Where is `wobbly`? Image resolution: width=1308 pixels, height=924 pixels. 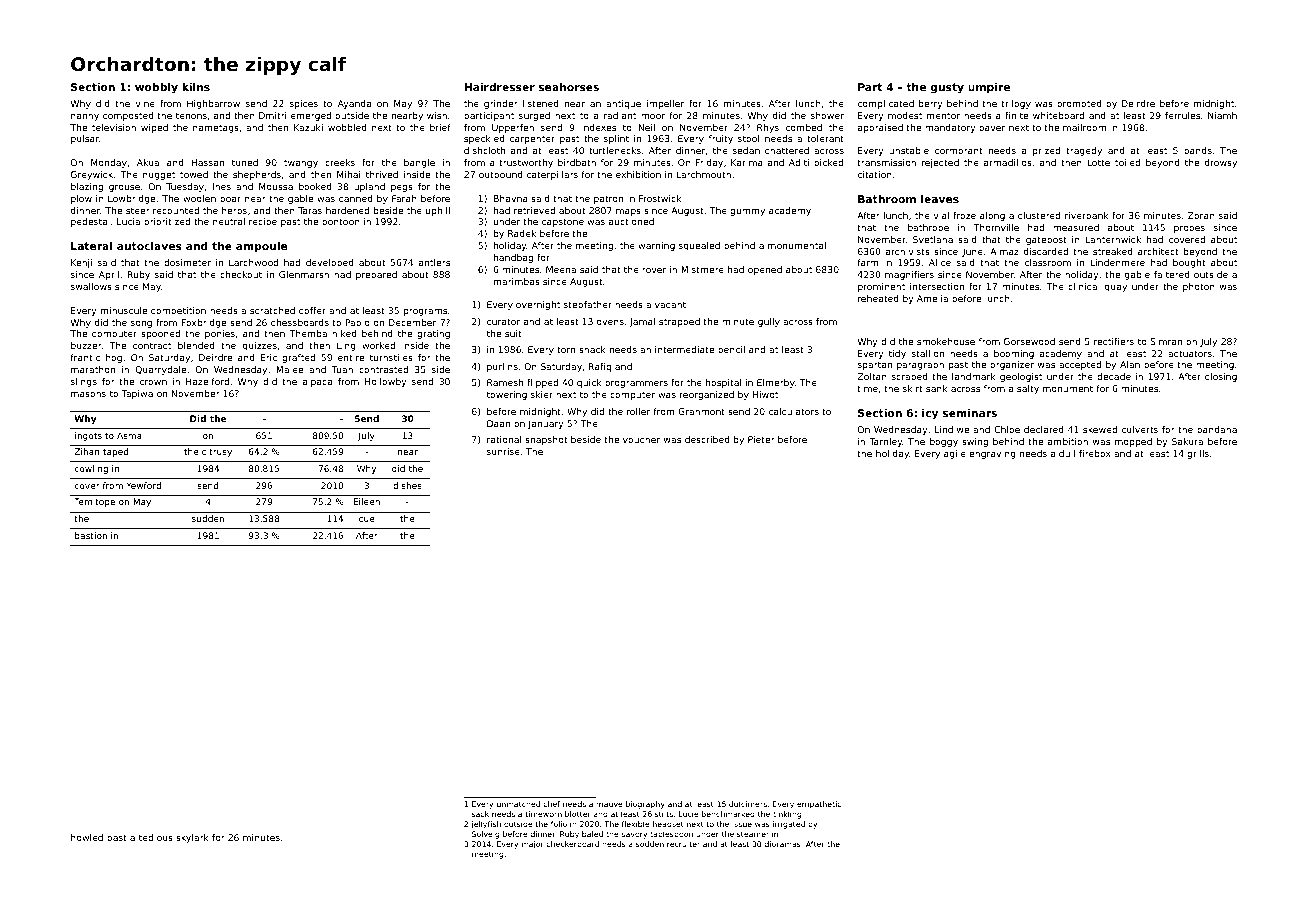
wobbly is located at coordinates (156, 88).
